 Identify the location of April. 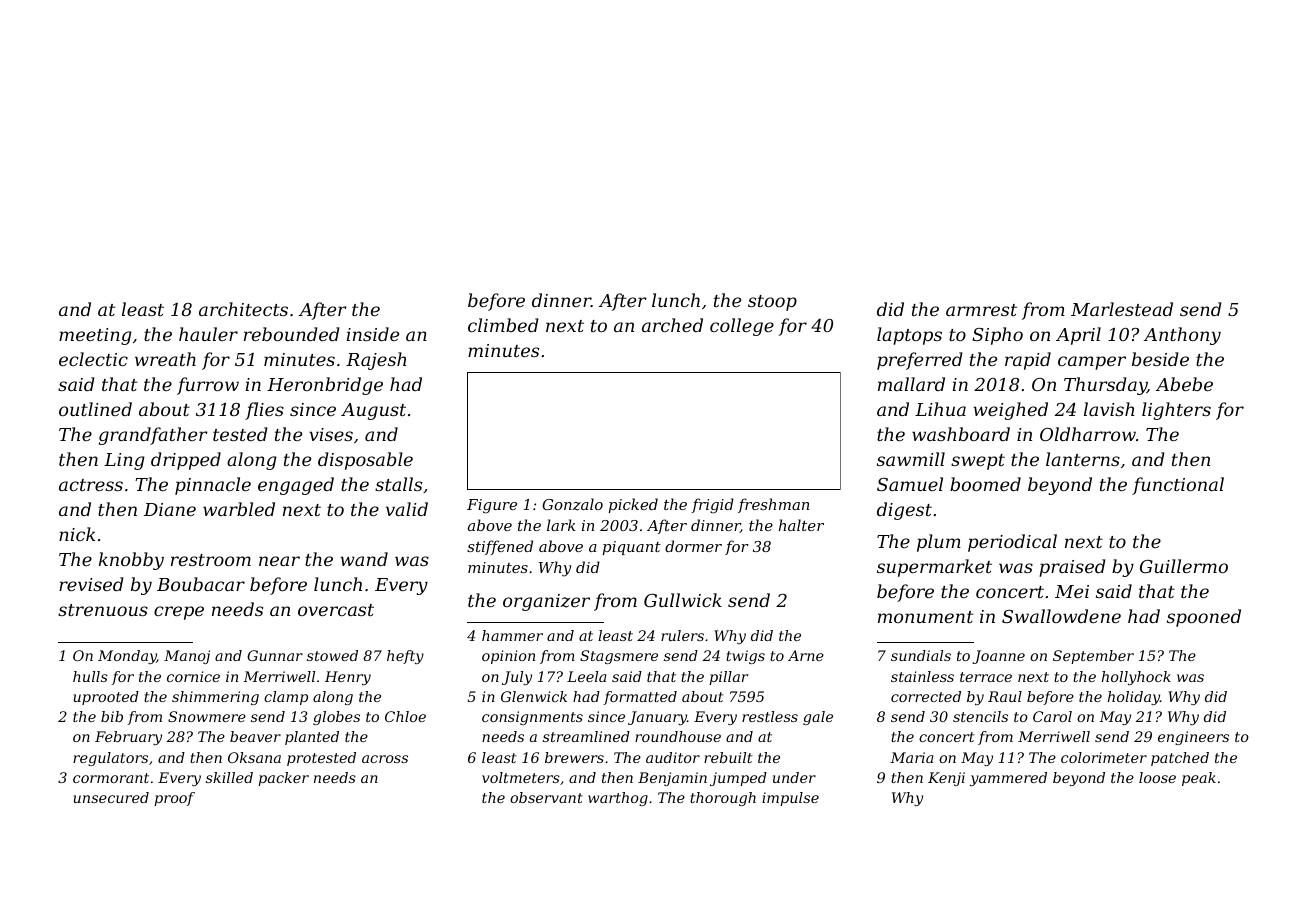
(1078, 336).
